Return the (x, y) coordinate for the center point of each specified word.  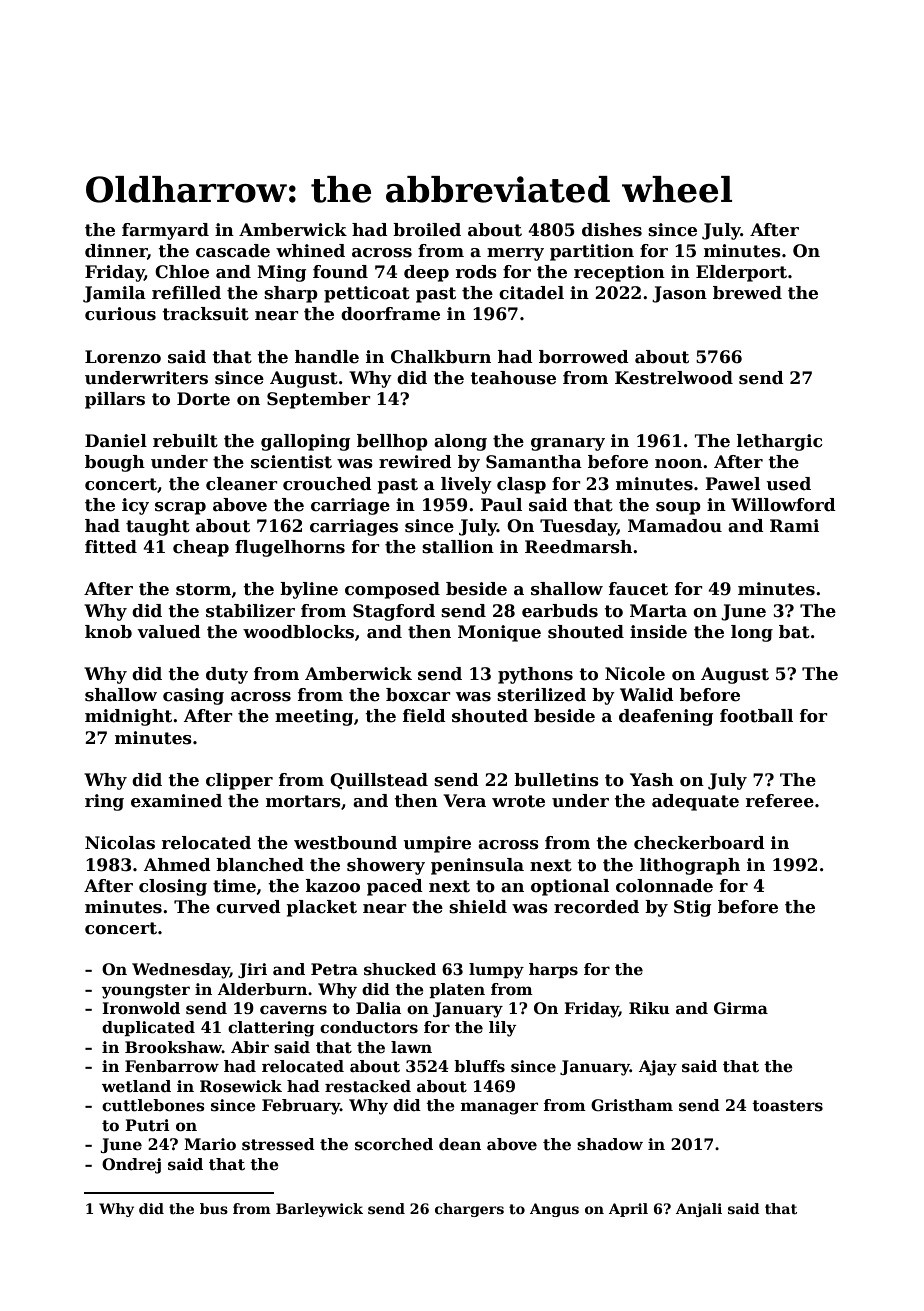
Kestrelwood (674, 378)
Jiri (252, 970)
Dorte (203, 399)
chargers (469, 1210)
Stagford (394, 612)
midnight (128, 717)
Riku (649, 1008)
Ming (281, 273)
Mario (210, 1144)
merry (515, 254)
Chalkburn (441, 357)
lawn (411, 1047)
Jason (679, 294)
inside (658, 632)
